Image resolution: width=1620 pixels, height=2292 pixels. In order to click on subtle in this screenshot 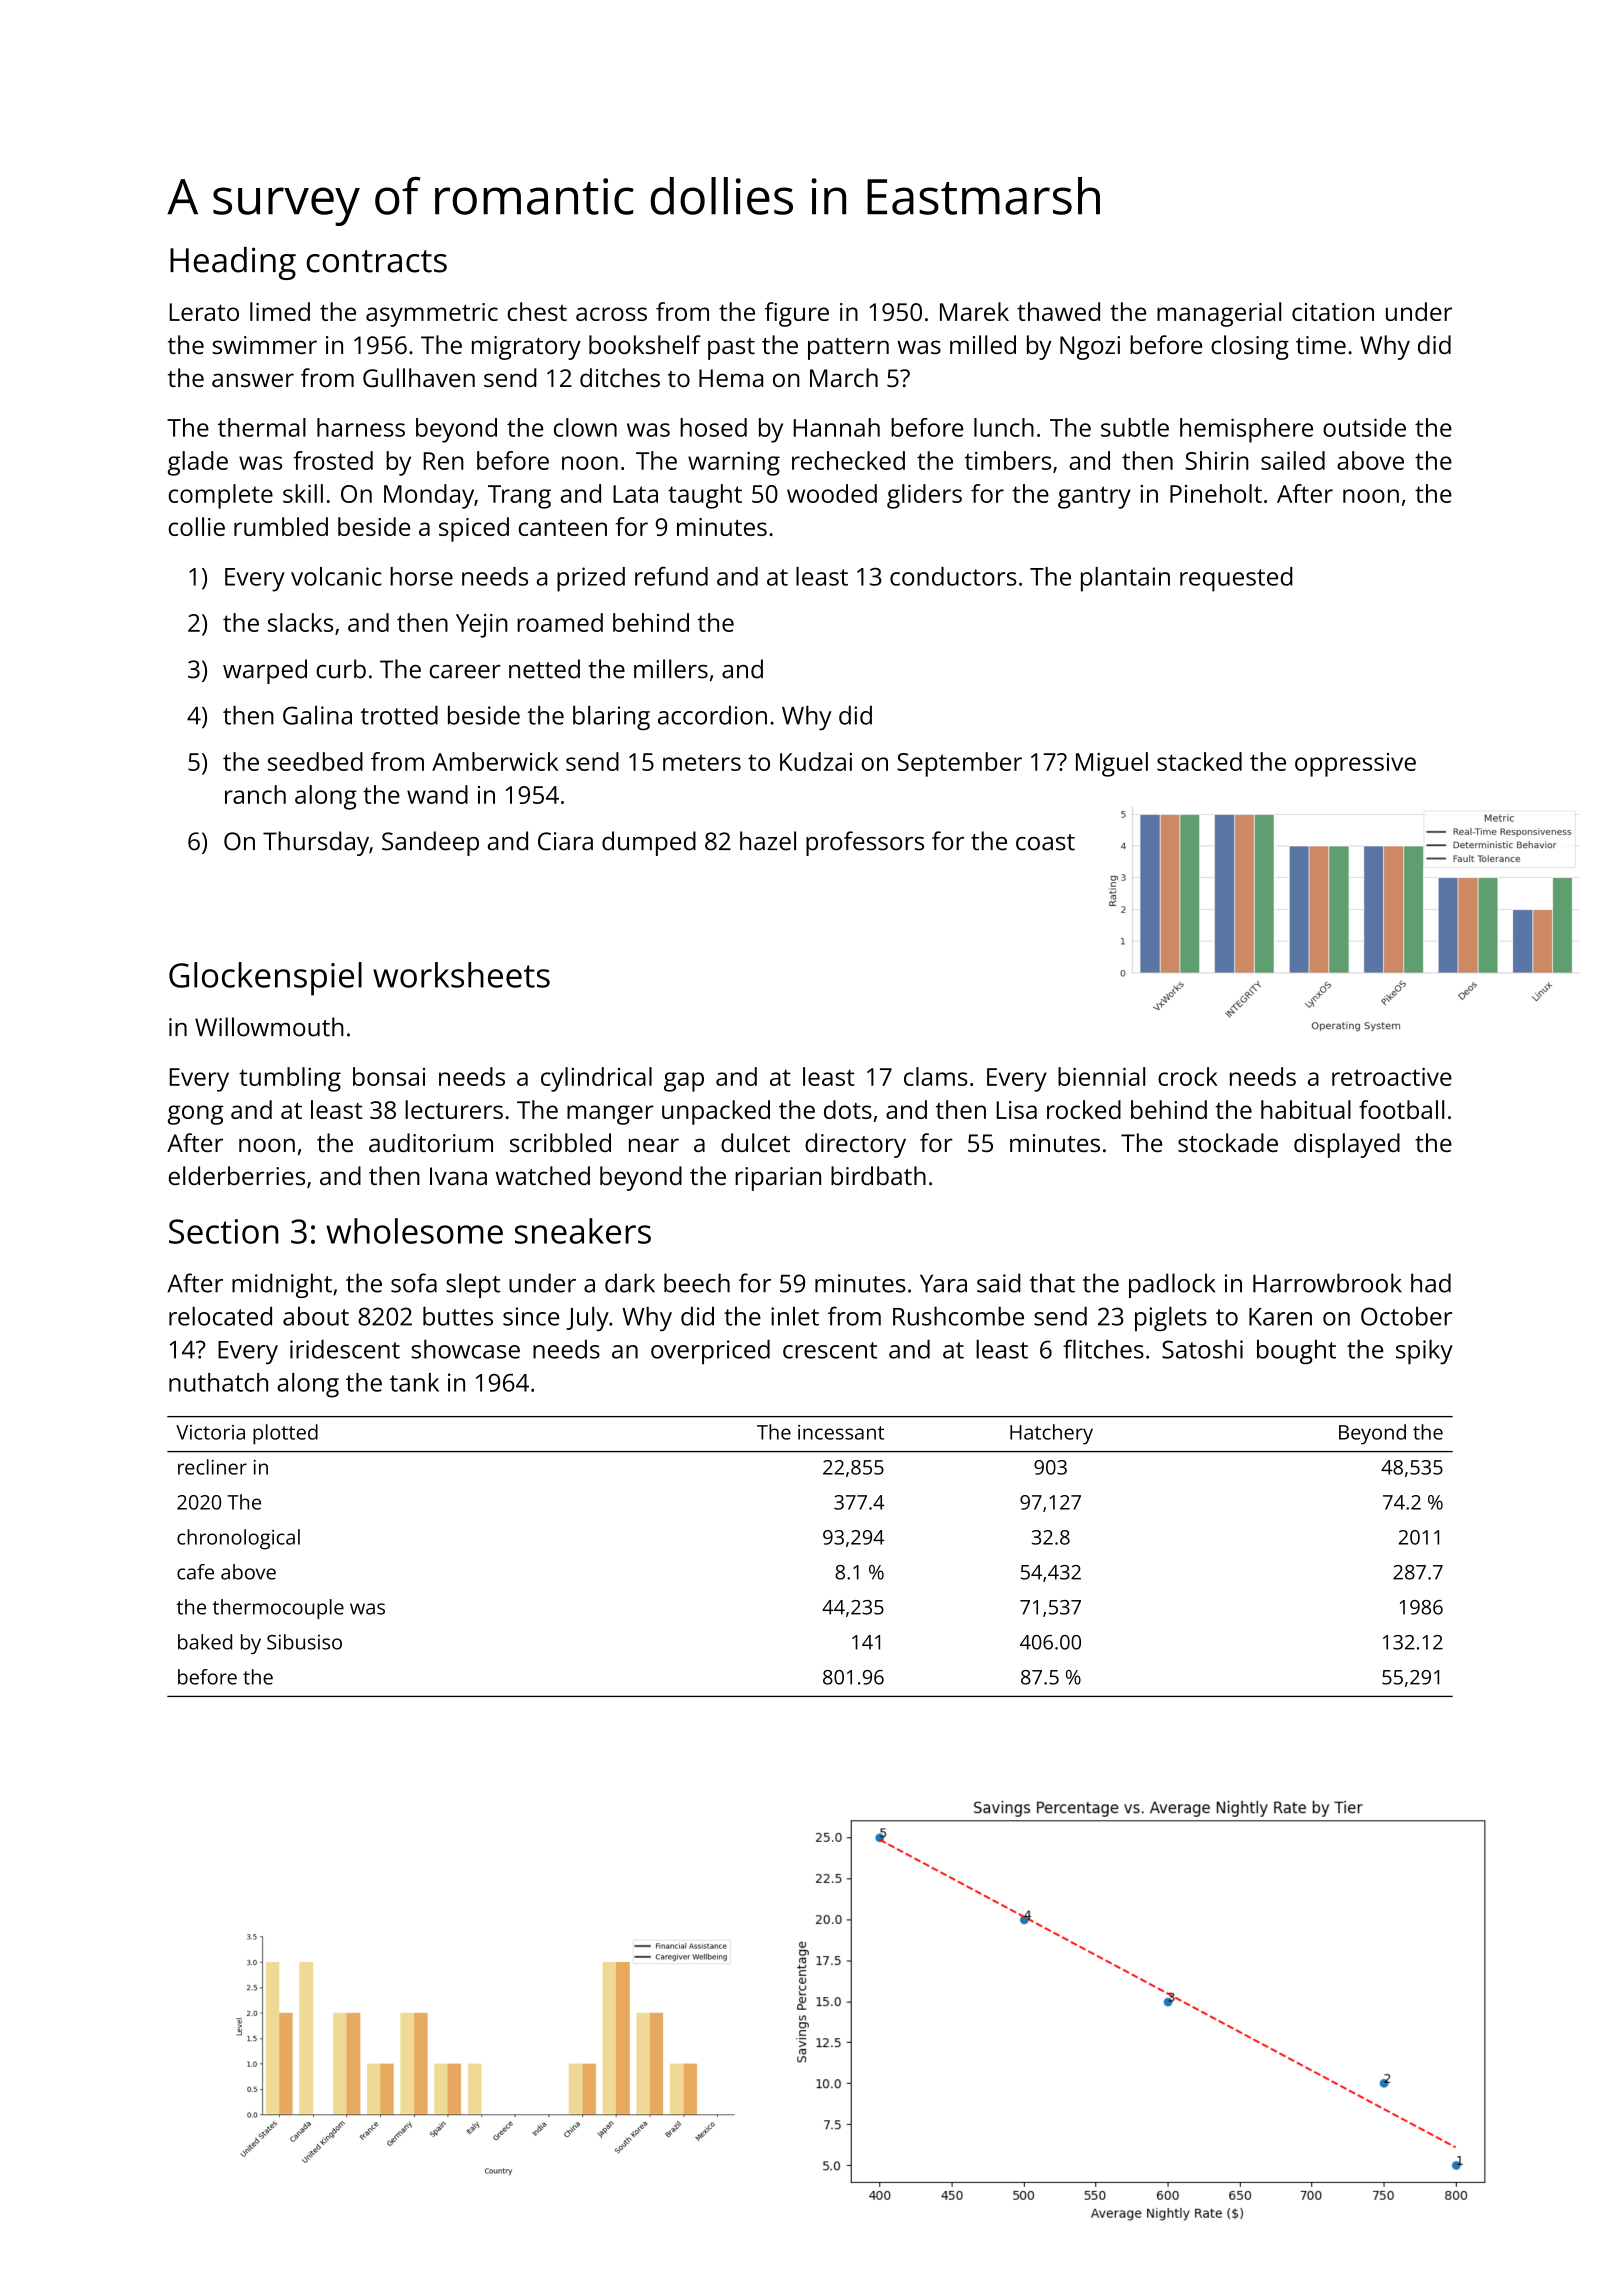, I will do `click(1135, 427)`.
